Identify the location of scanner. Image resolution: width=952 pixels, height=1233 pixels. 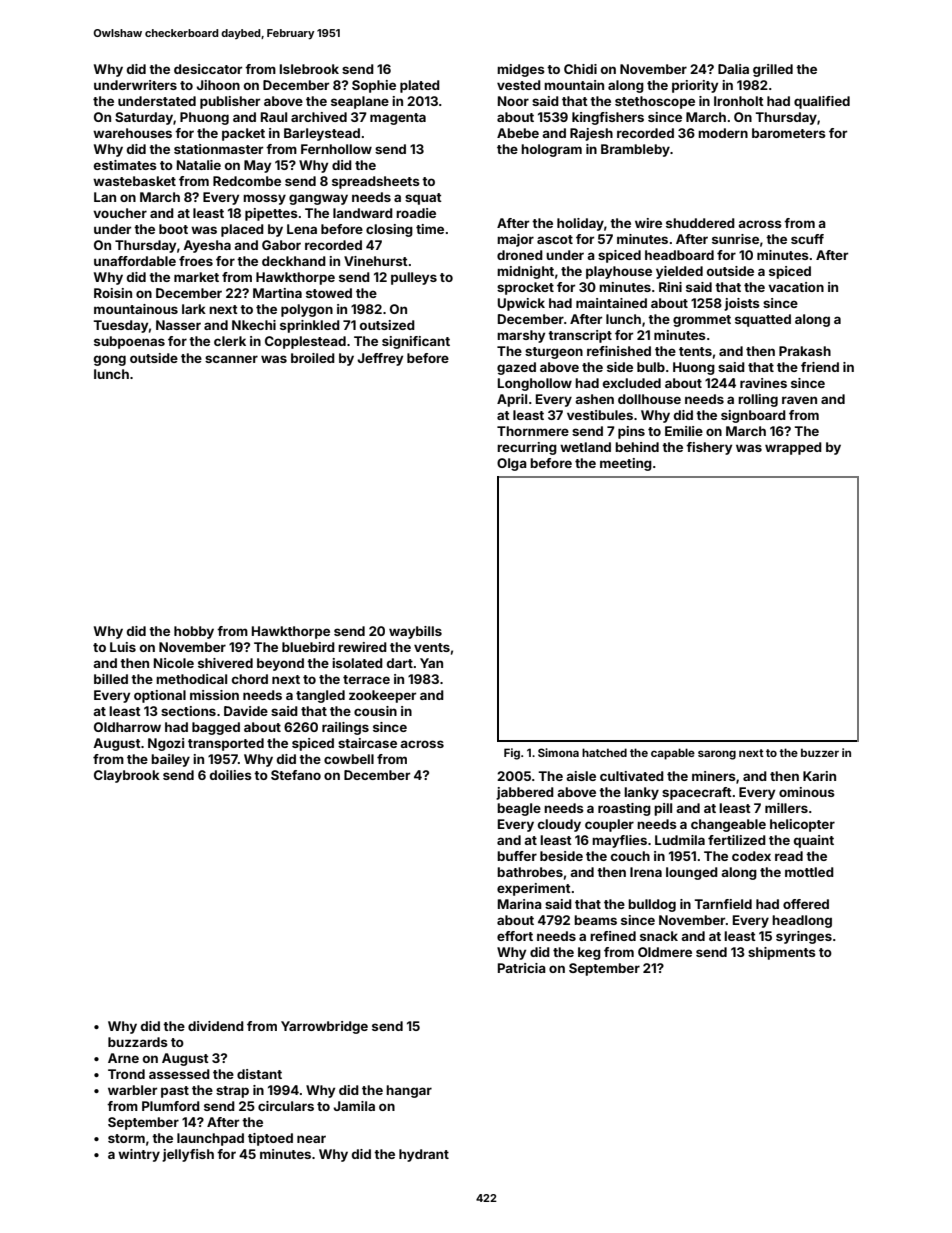
(231, 359).
